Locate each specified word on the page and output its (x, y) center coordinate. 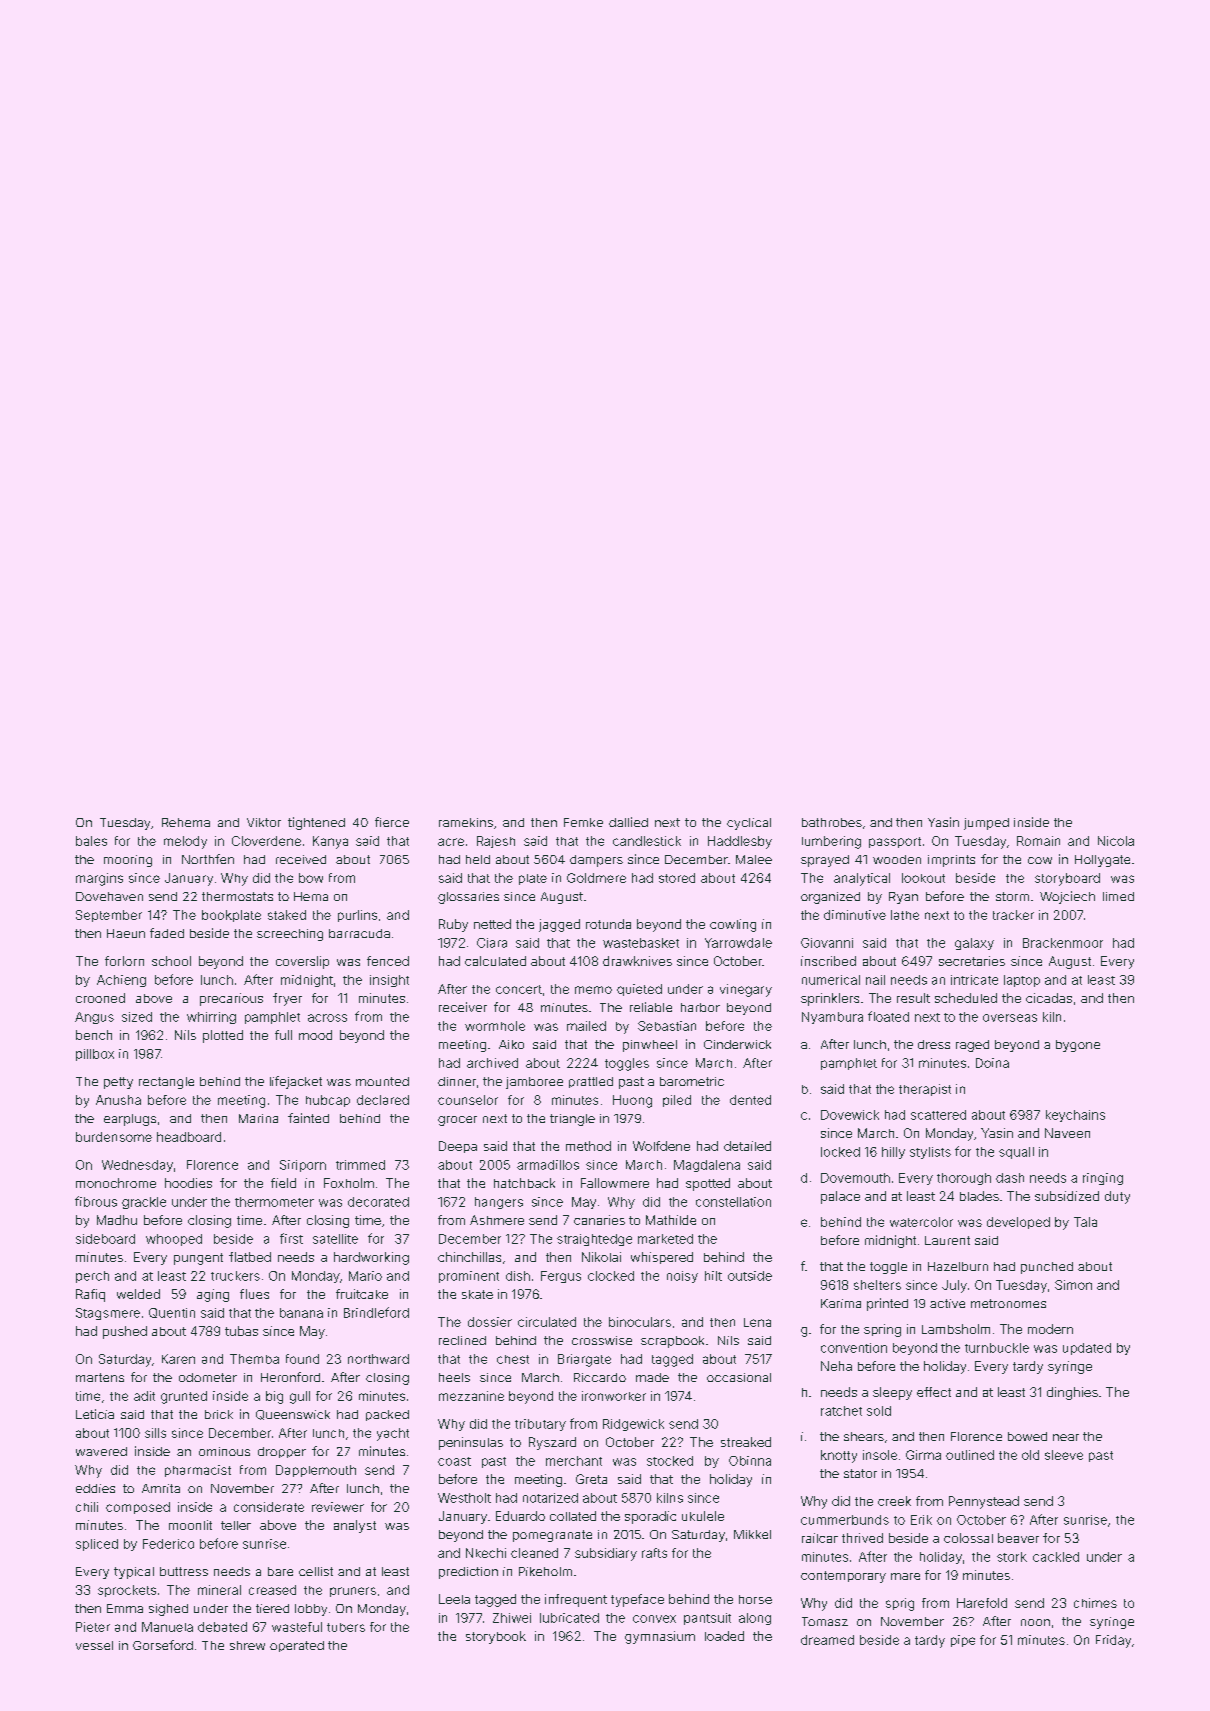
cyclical (749, 824)
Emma (125, 1608)
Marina (258, 1118)
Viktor (264, 822)
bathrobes (832, 822)
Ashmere (497, 1220)
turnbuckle (997, 1348)
